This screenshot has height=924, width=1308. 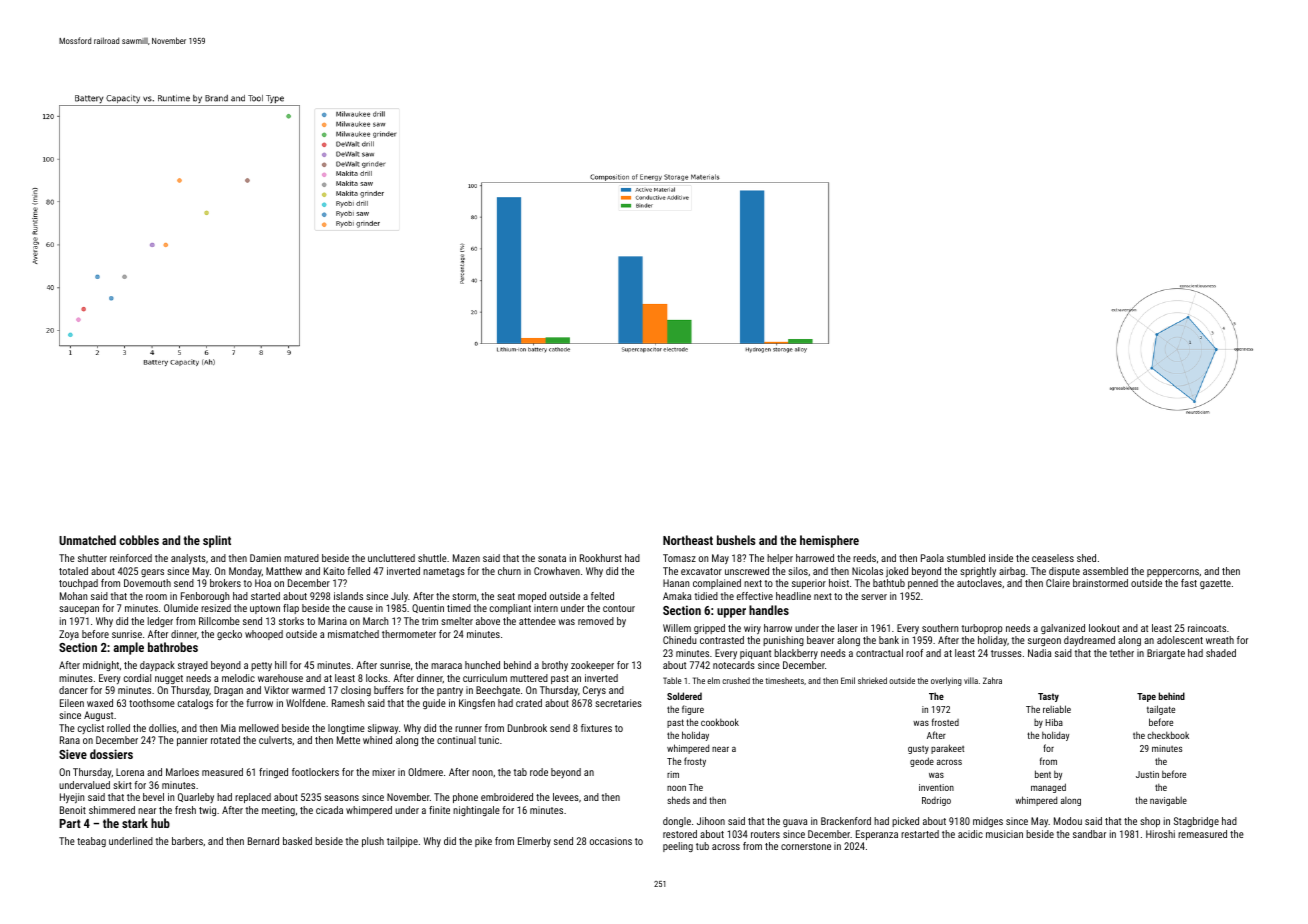 What do you see at coordinates (1063, 629) in the screenshot?
I see `galvanized` at bounding box center [1063, 629].
